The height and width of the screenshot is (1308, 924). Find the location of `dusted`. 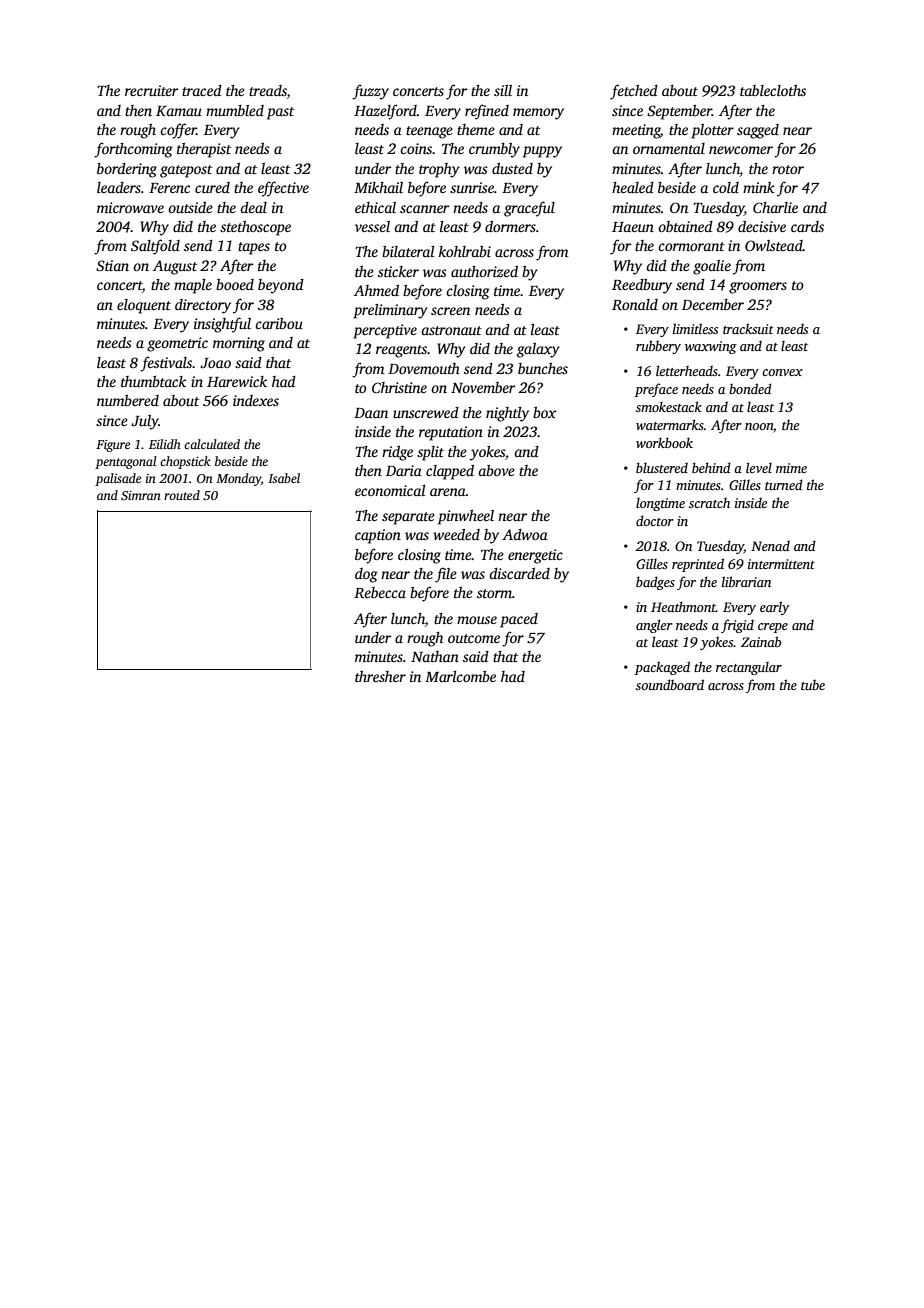

dusted is located at coordinates (512, 168).
